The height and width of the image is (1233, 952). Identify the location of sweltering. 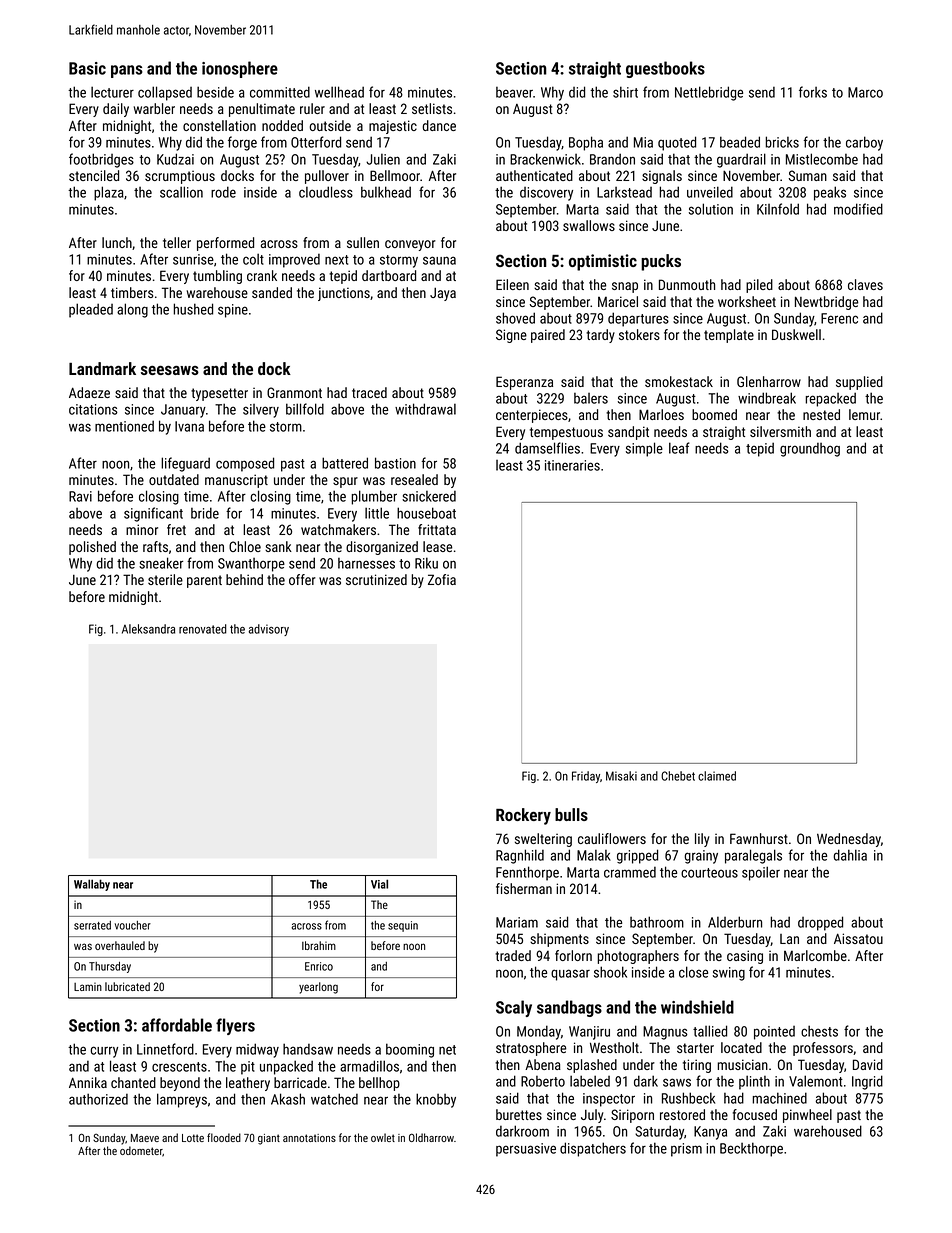
(543, 840).
